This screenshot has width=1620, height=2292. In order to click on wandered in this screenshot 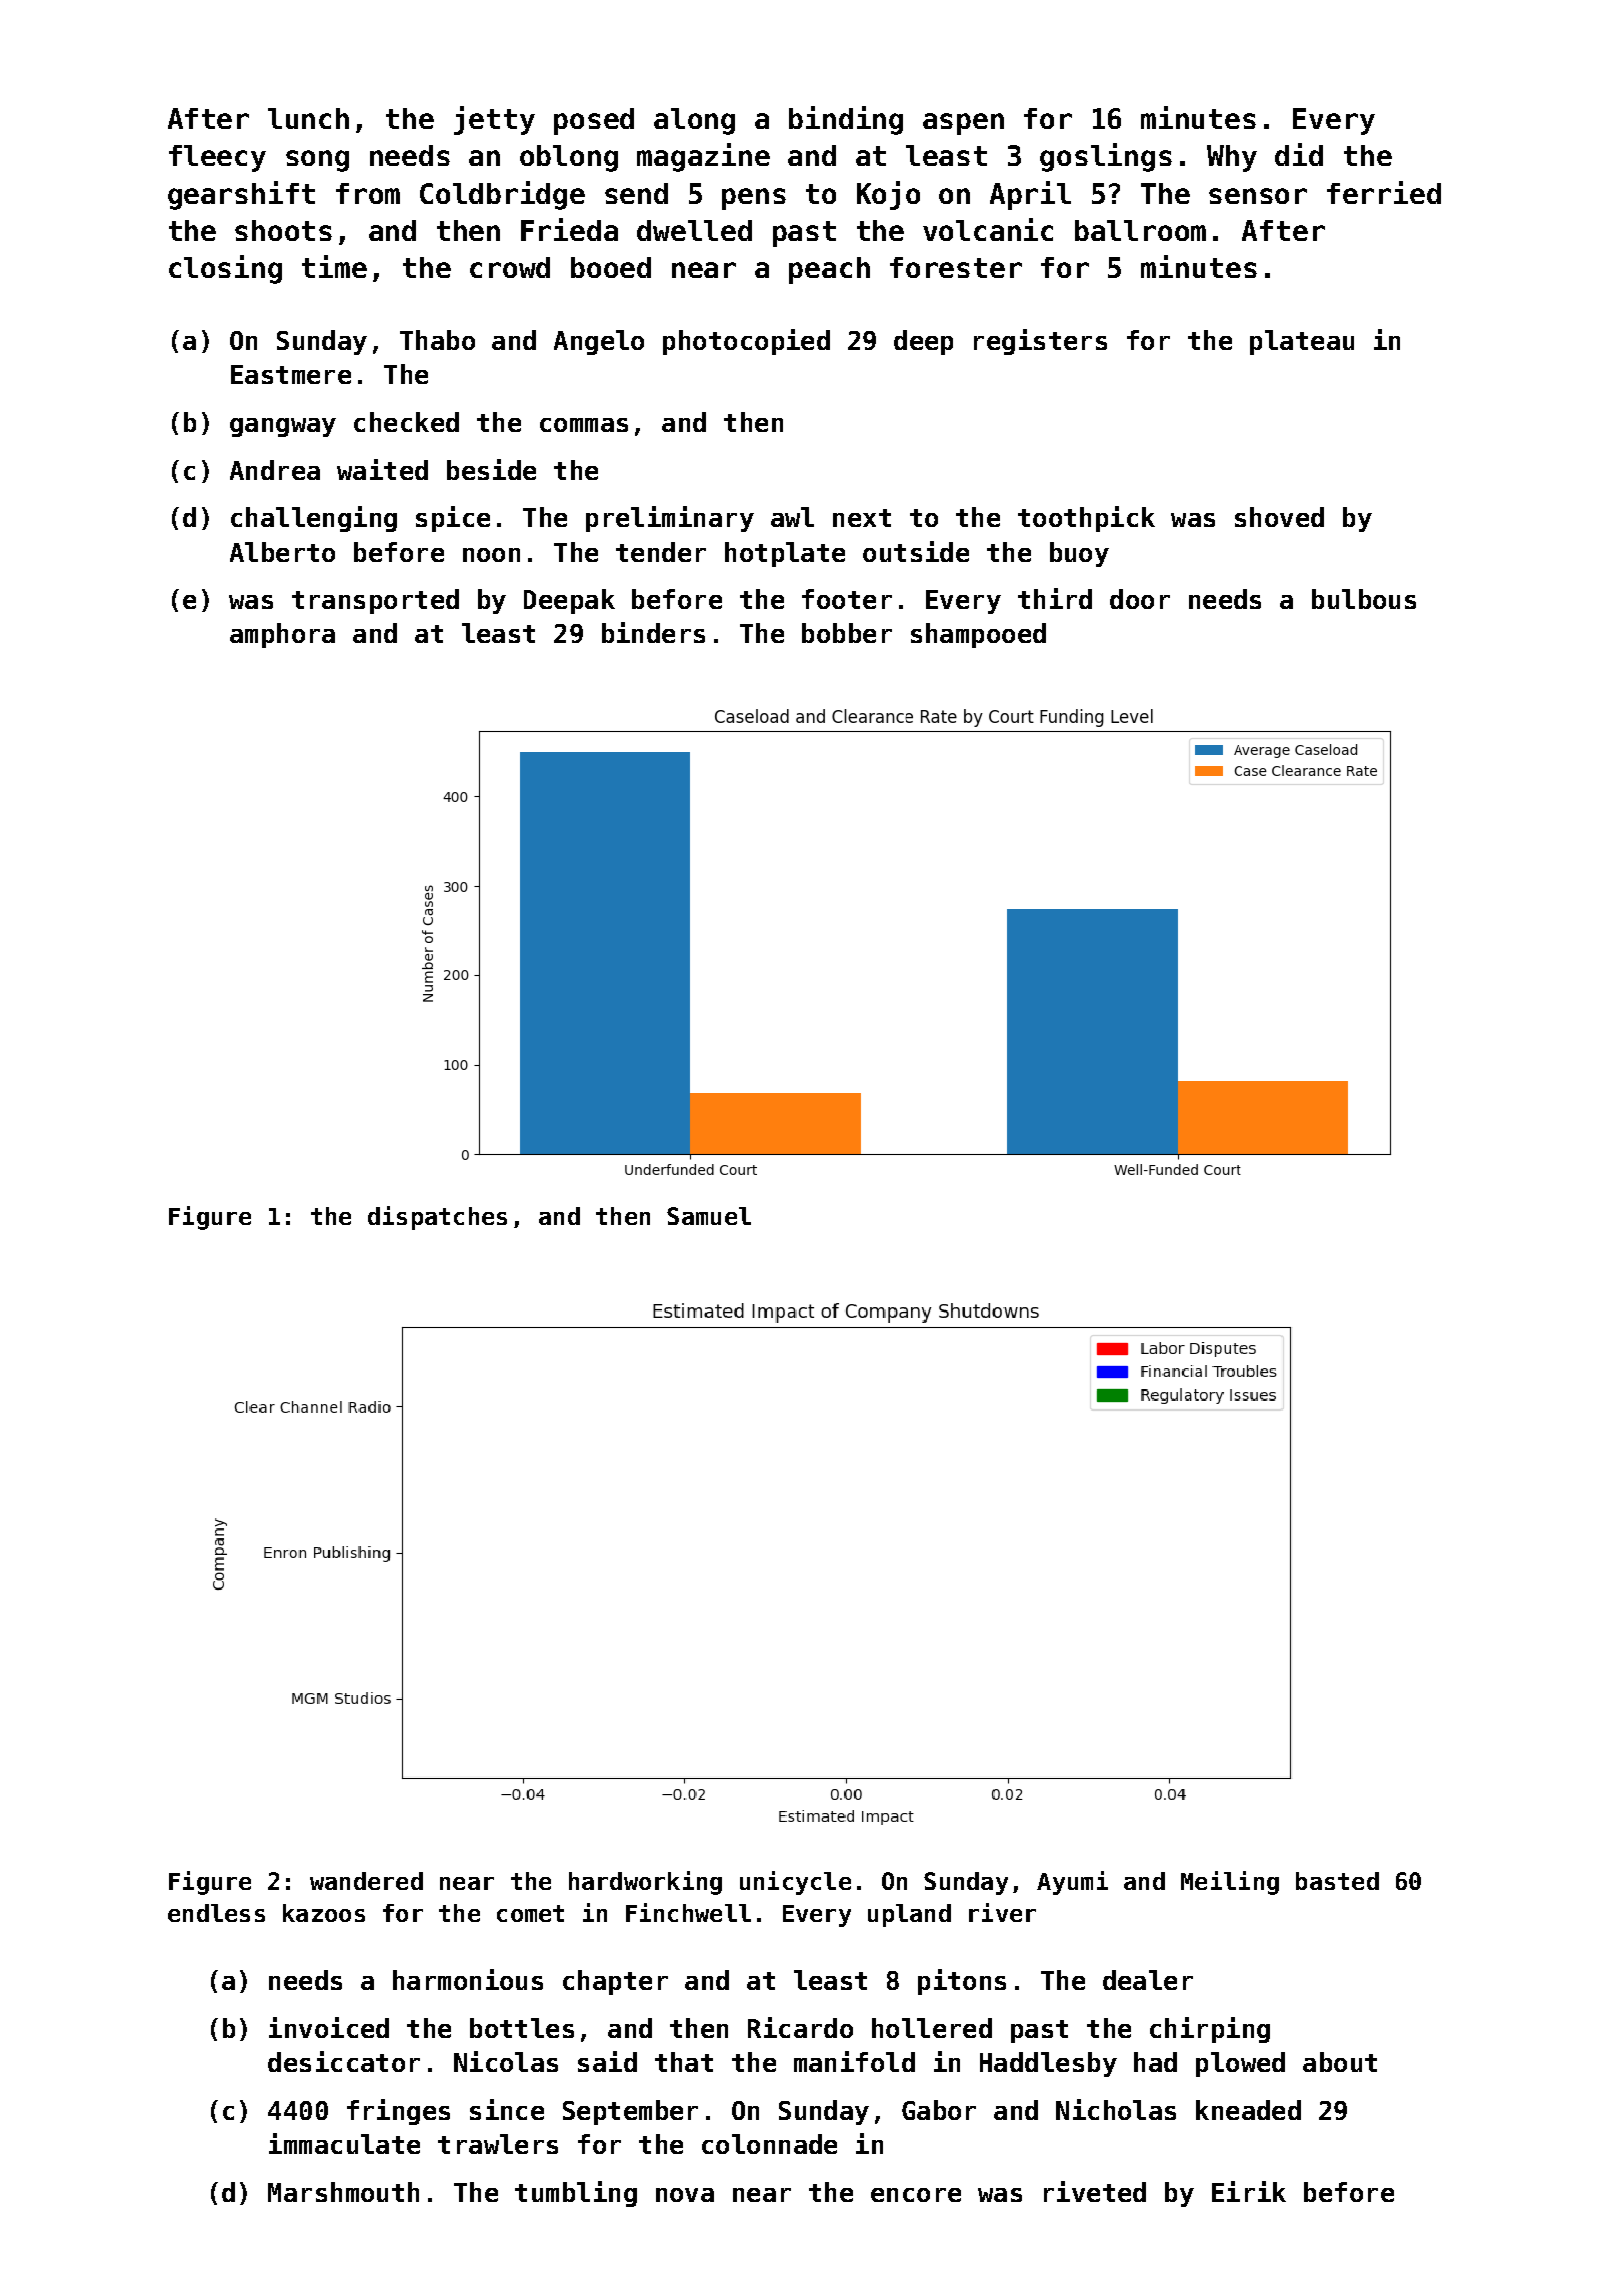, I will do `click(366, 1881)`.
